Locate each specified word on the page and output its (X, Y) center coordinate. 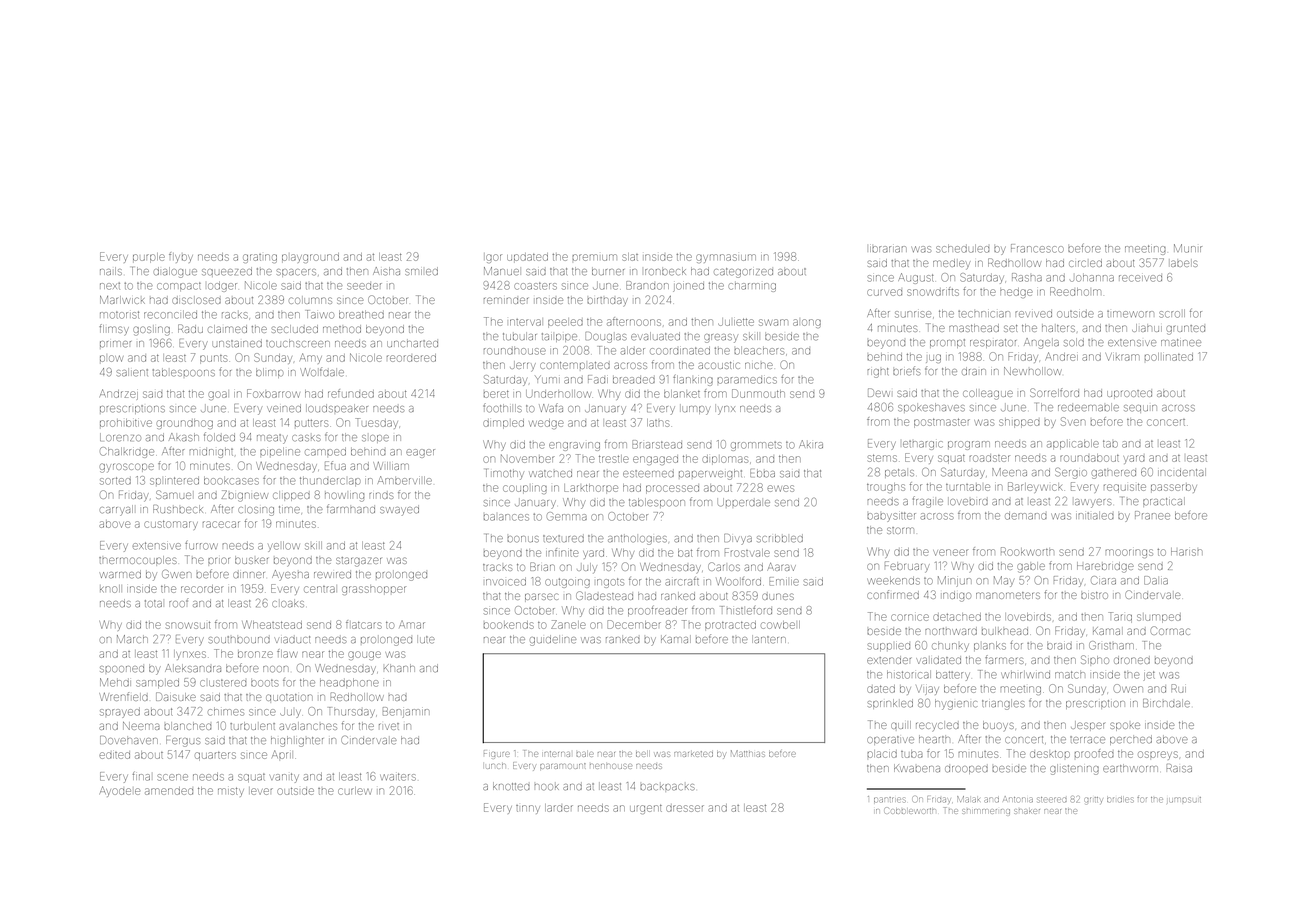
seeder (364, 286)
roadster (989, 458)
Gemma (567, 516)
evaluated (655, 336)
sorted (115, 481)
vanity (284, 778)
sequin (1140, 409)
